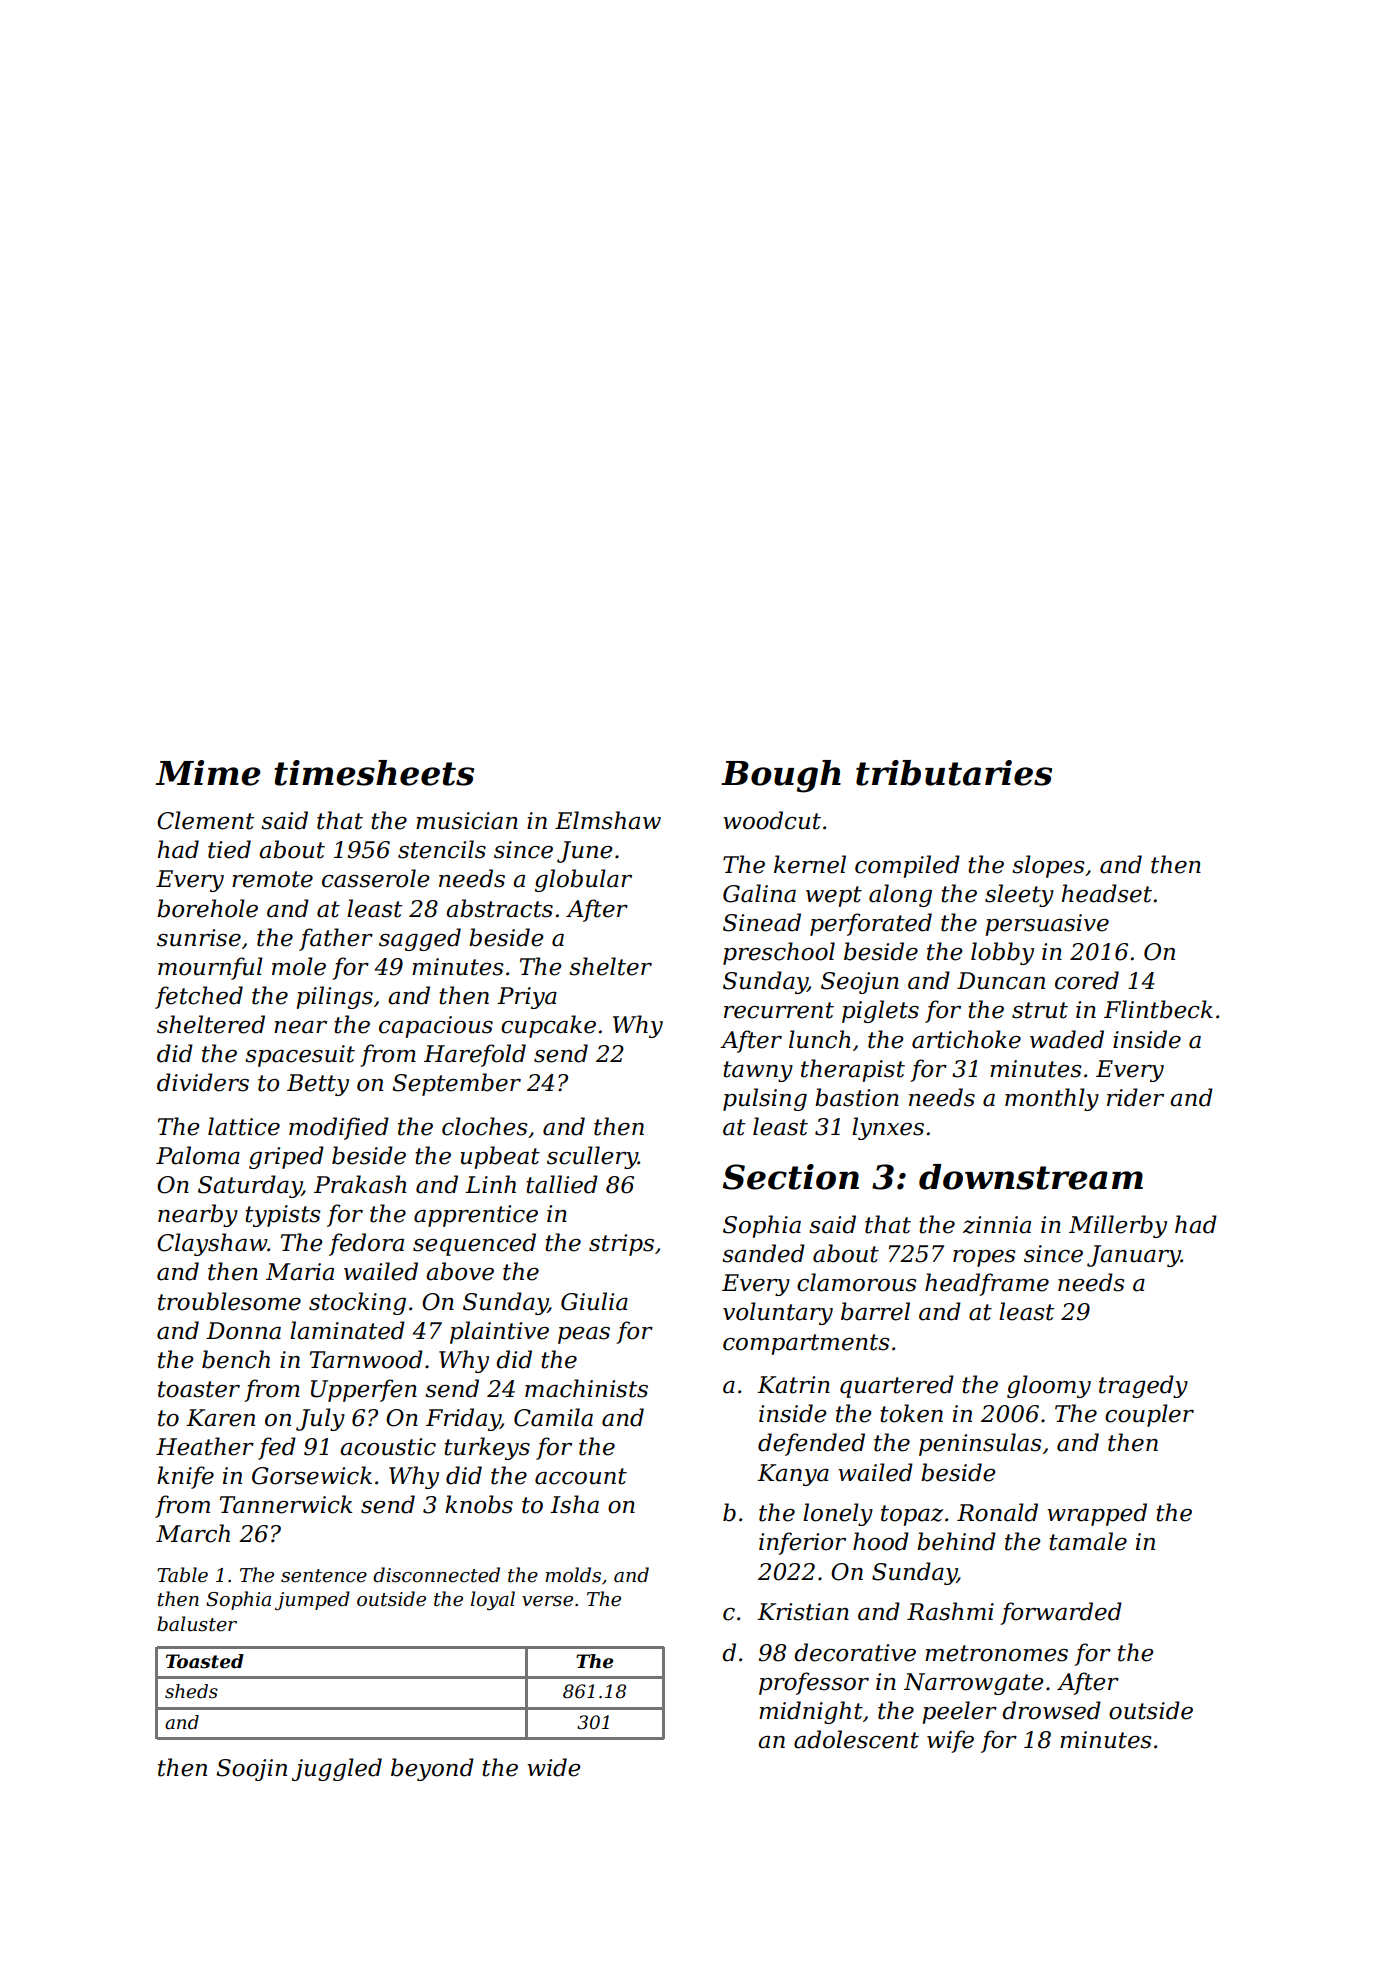  Describe the element at coordinates (897, 1386) in the document. I see `quartered` at that location.
